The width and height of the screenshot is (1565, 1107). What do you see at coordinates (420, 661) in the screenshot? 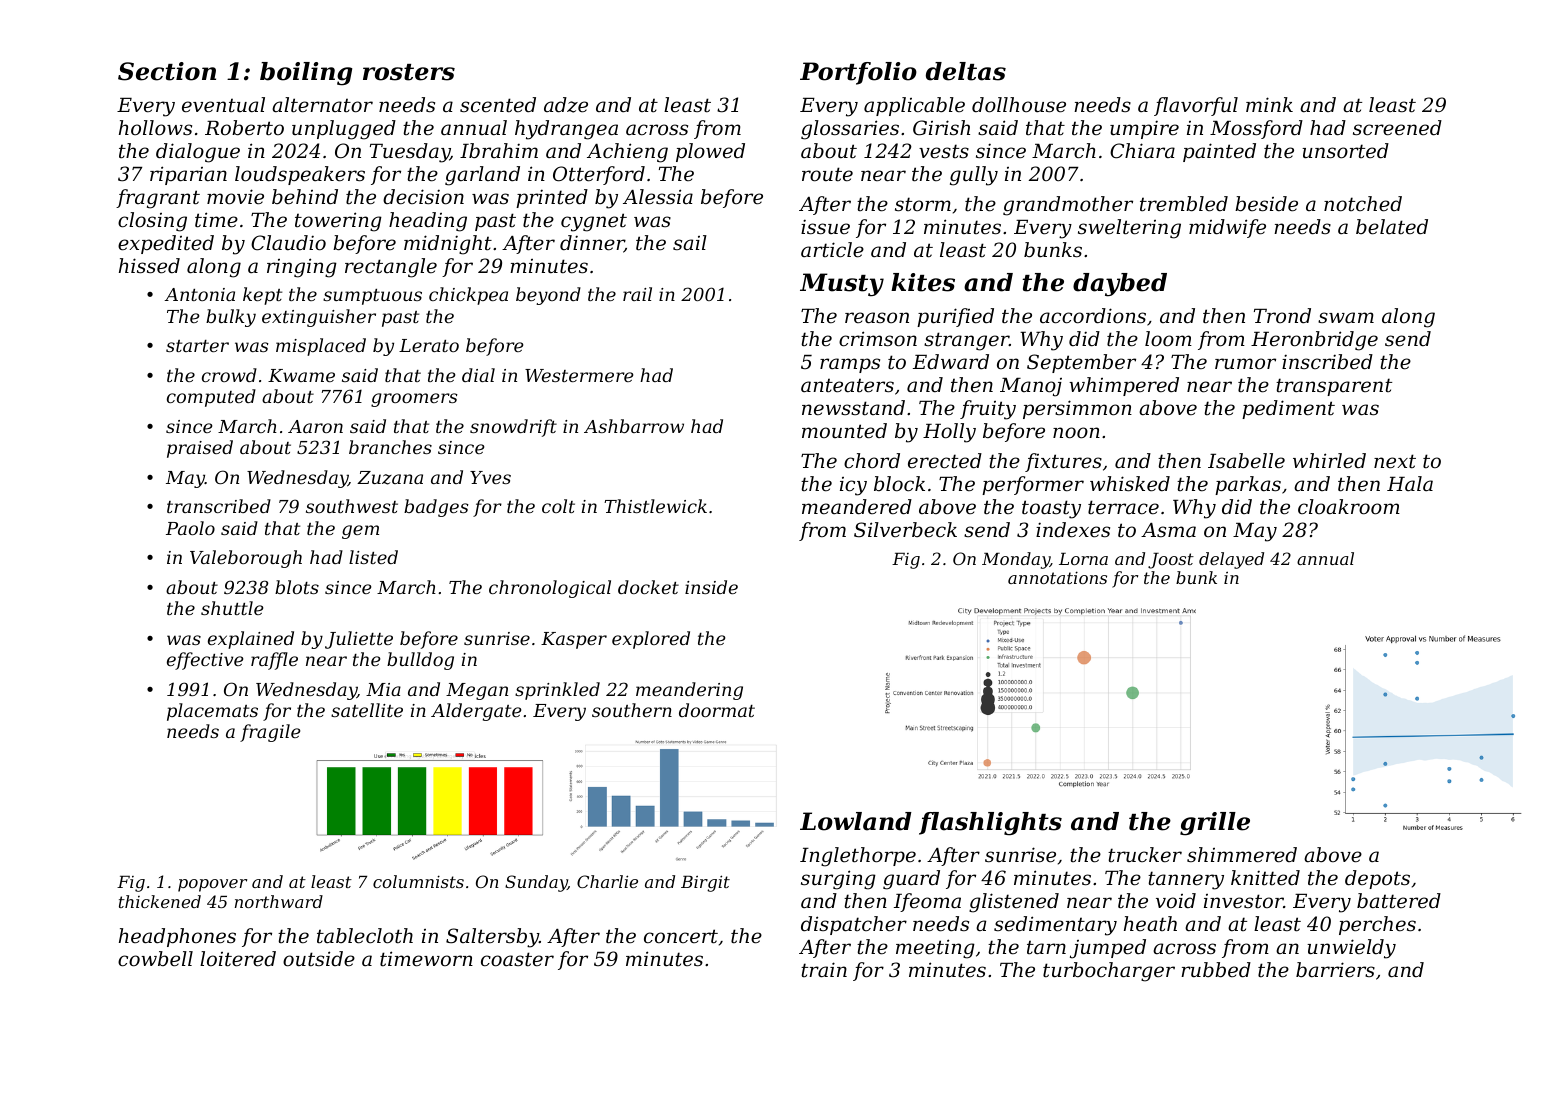
I see `bulldog` at bounding box center [420, 661].
